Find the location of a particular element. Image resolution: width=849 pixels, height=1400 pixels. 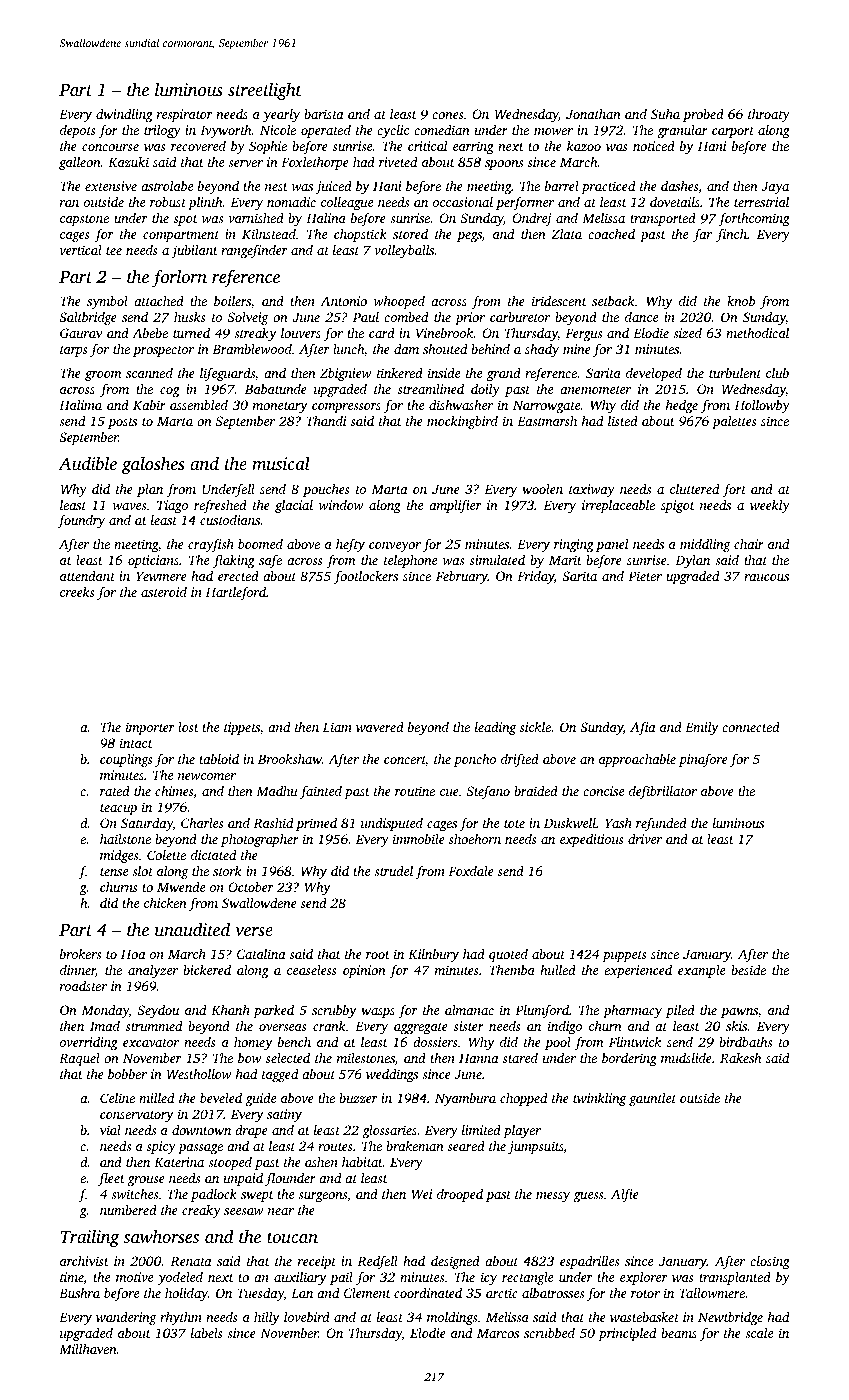

Redfell is located at coordinates (377, 1262).
